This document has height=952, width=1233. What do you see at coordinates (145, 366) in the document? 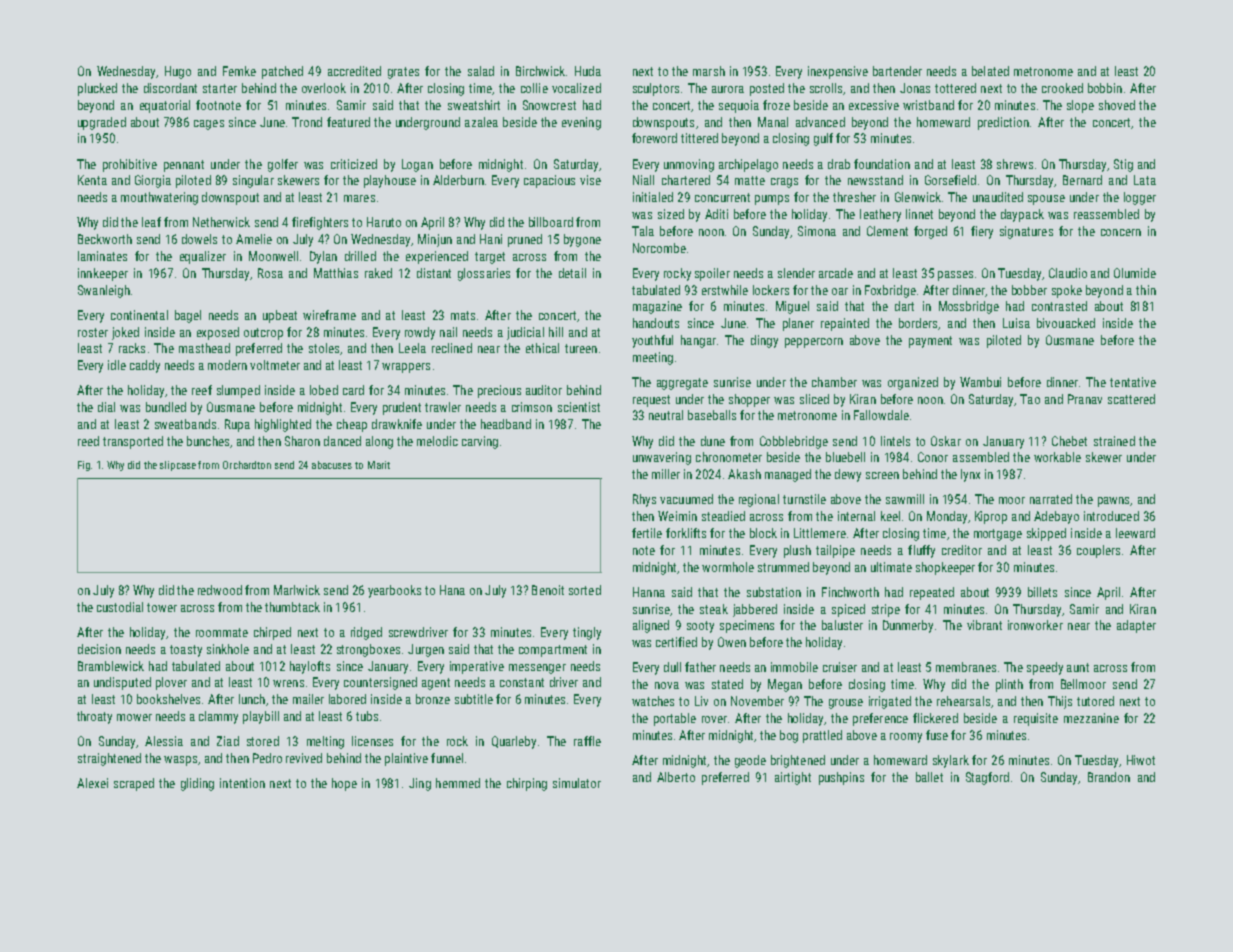
I see `caddy` at bounding box center [145, 366].
